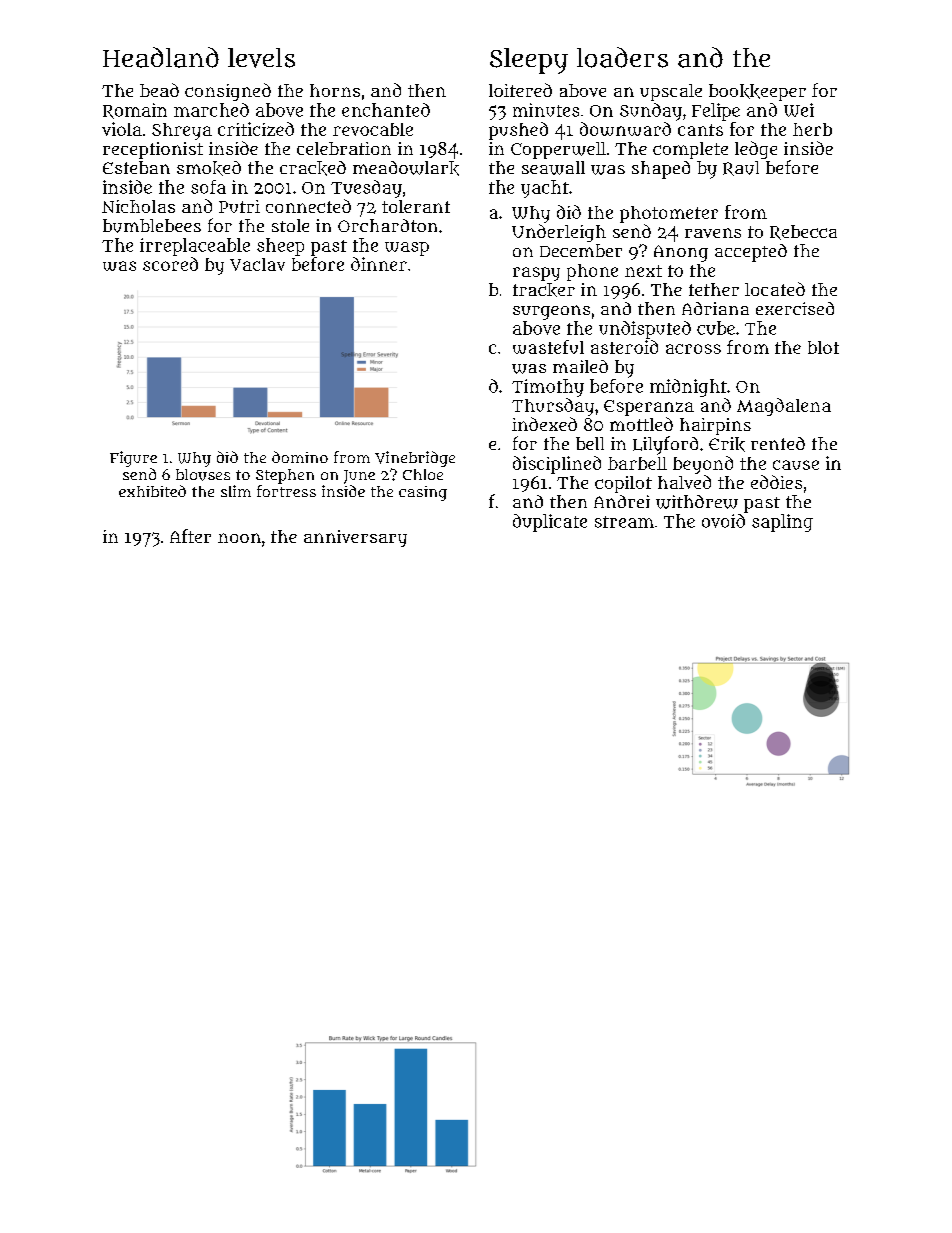 This screenshot has width=952, height=1233. What do you see at coordinates (261, 58) in the screenshot?
I see `levels` at bounding box center [261, 58].
